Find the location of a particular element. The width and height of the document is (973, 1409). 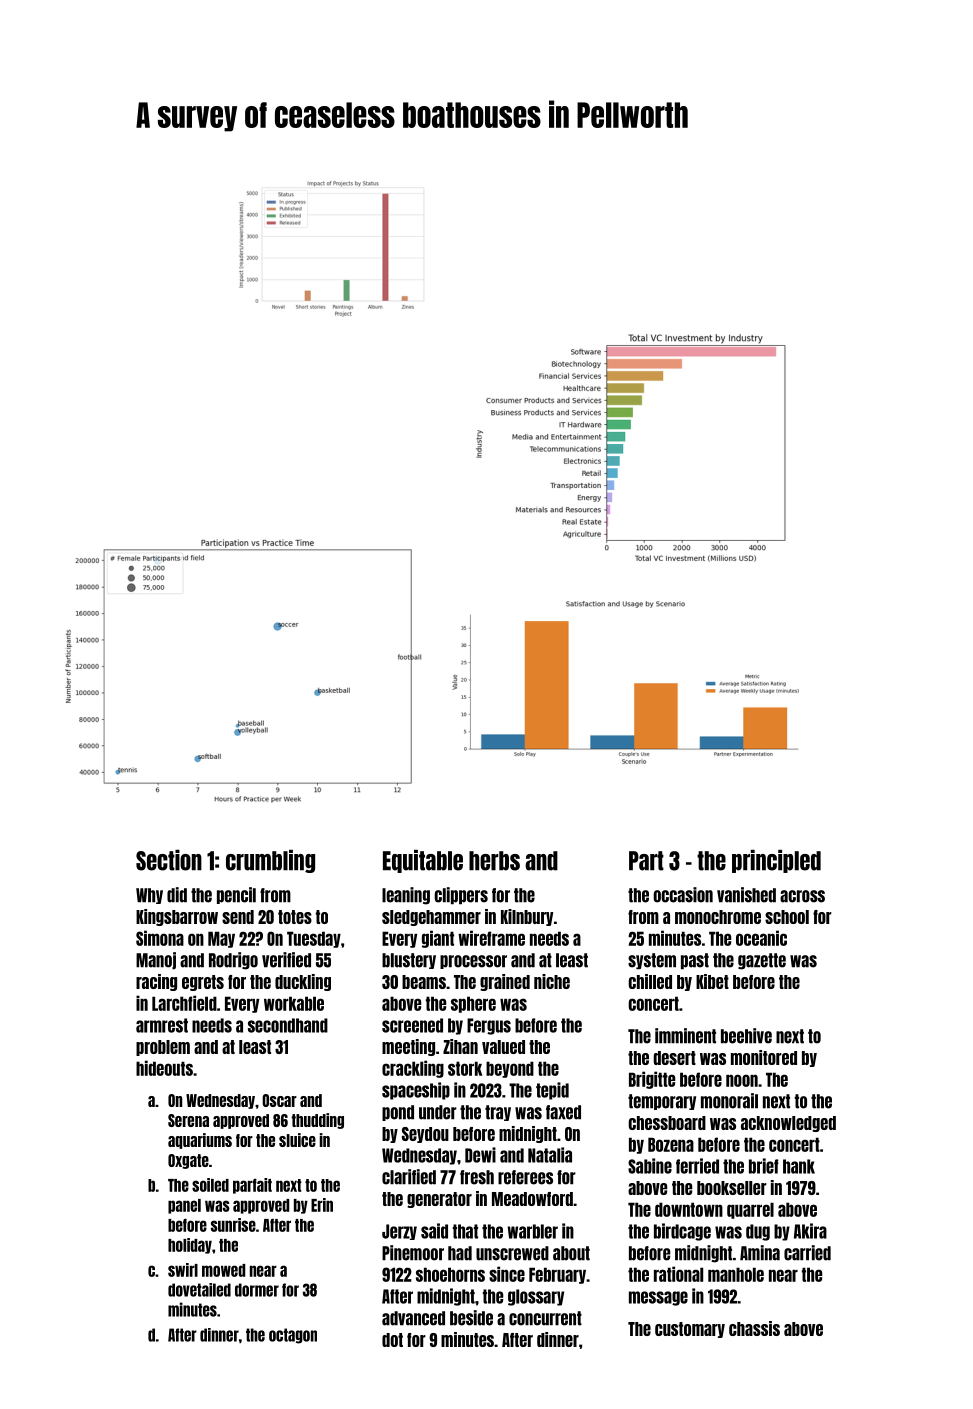

Fergus is located at coordinates (489, 1026).
